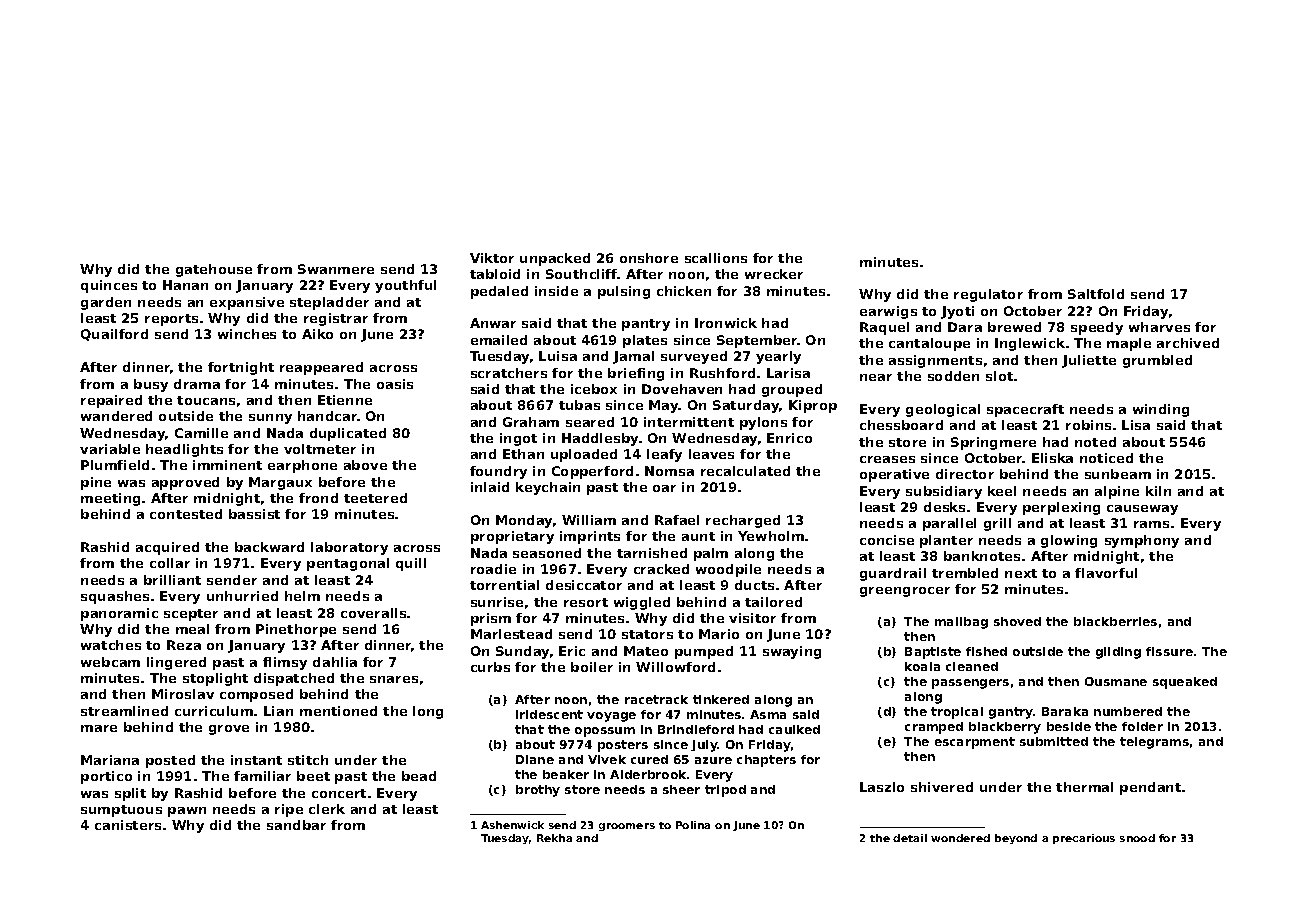  I want to click on snood, so click(1137, 838).
